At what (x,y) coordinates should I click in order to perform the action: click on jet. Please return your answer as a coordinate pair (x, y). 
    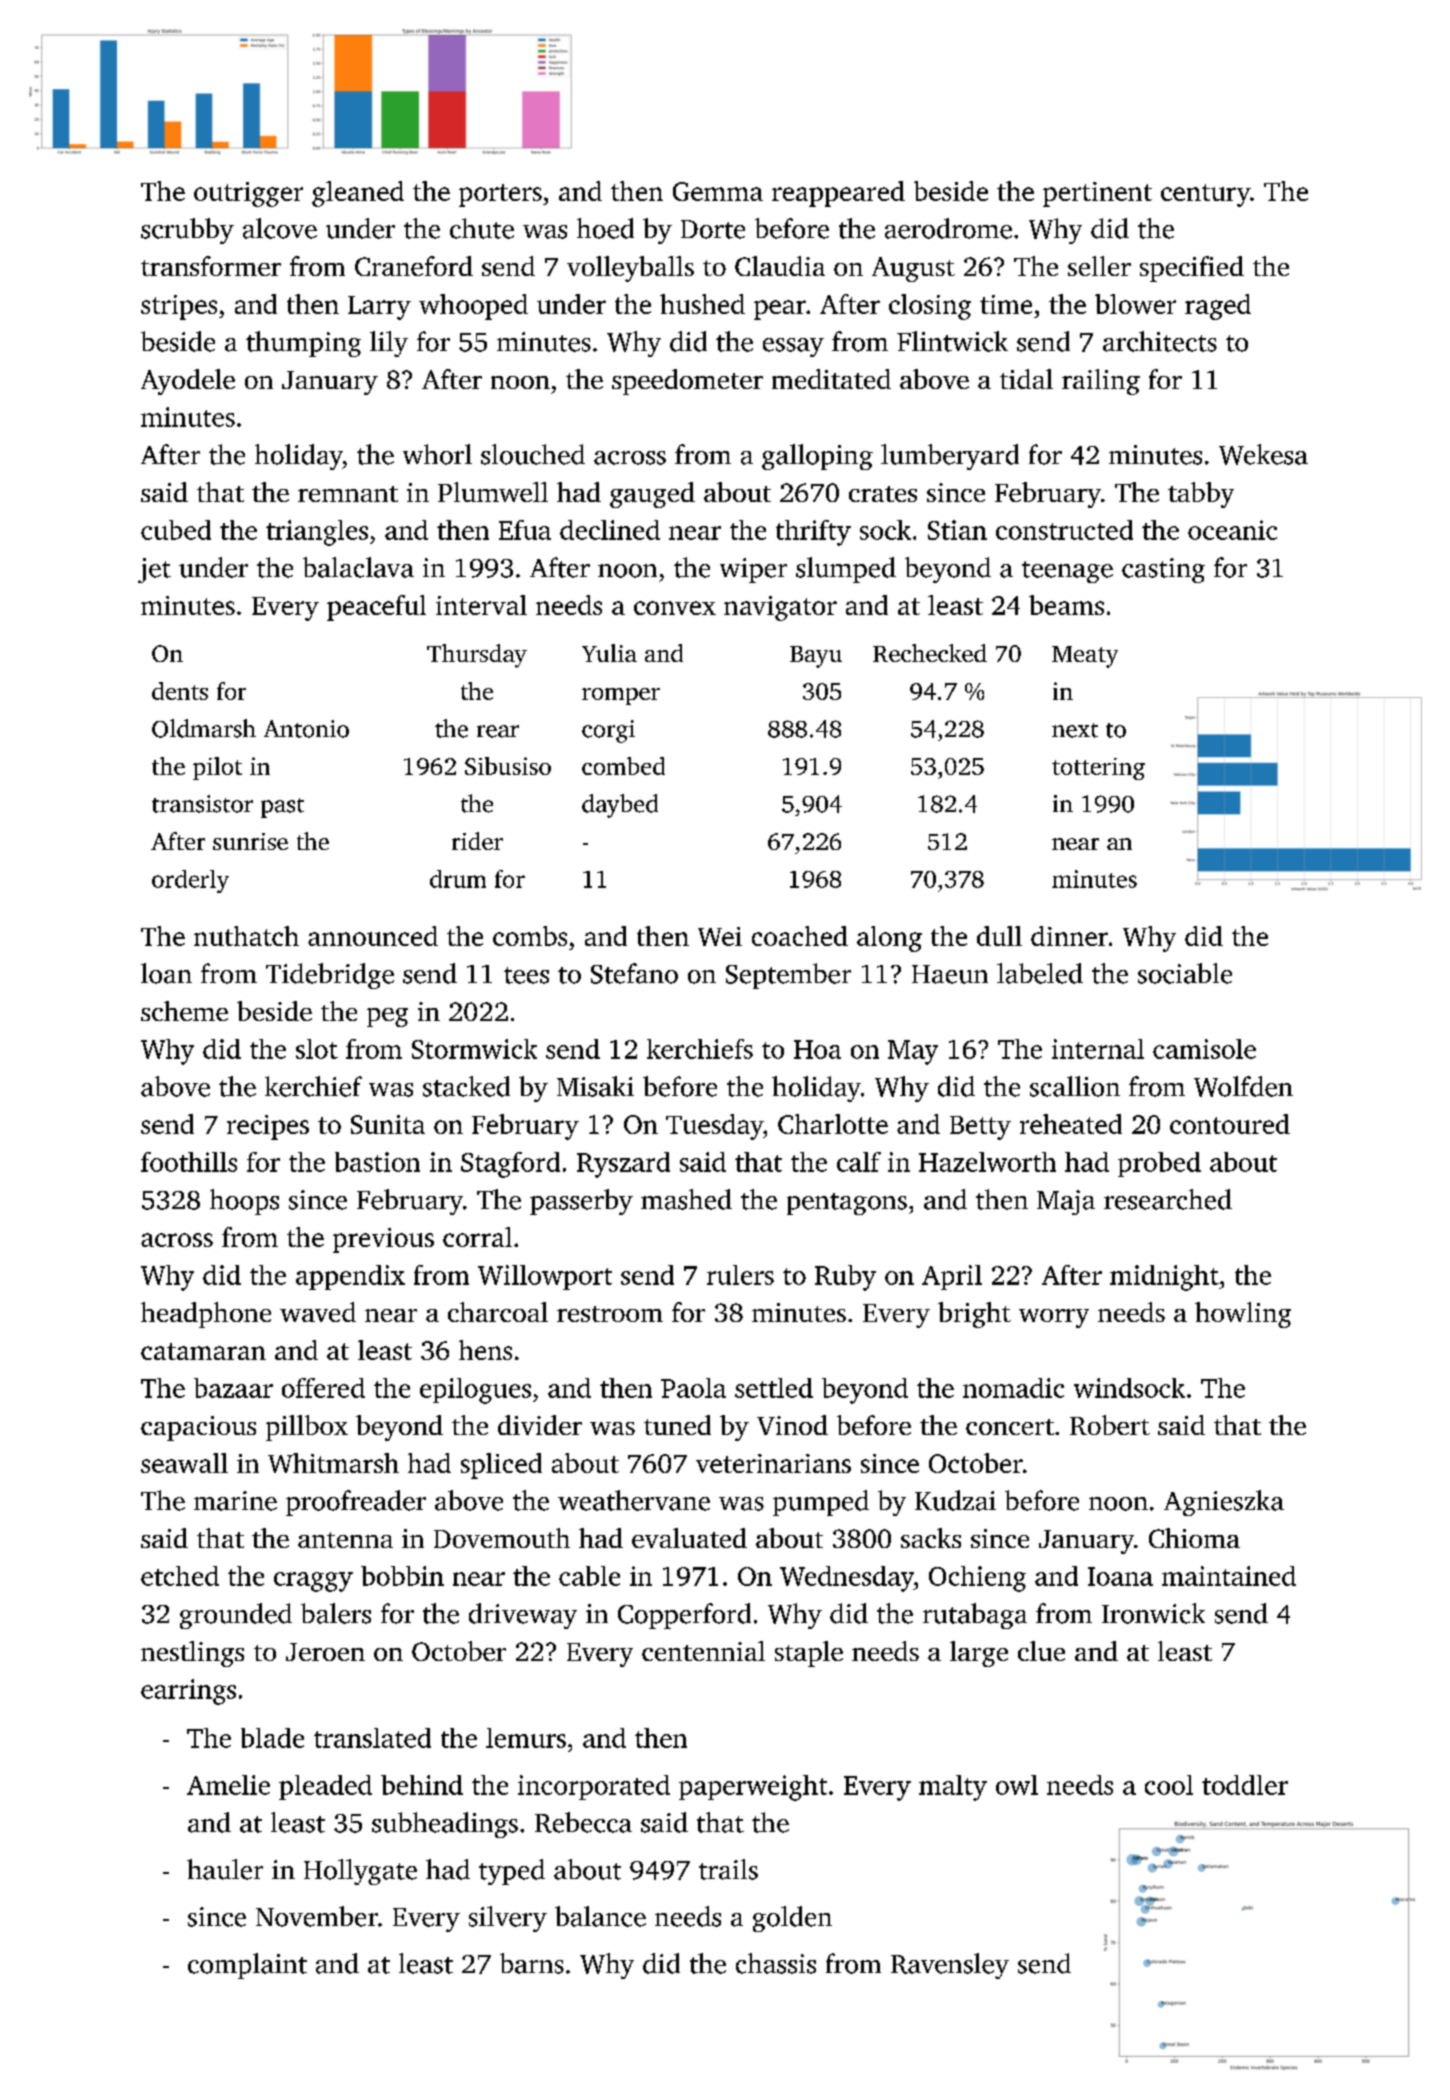
    Looking at the image, I should click on (154, 570).
